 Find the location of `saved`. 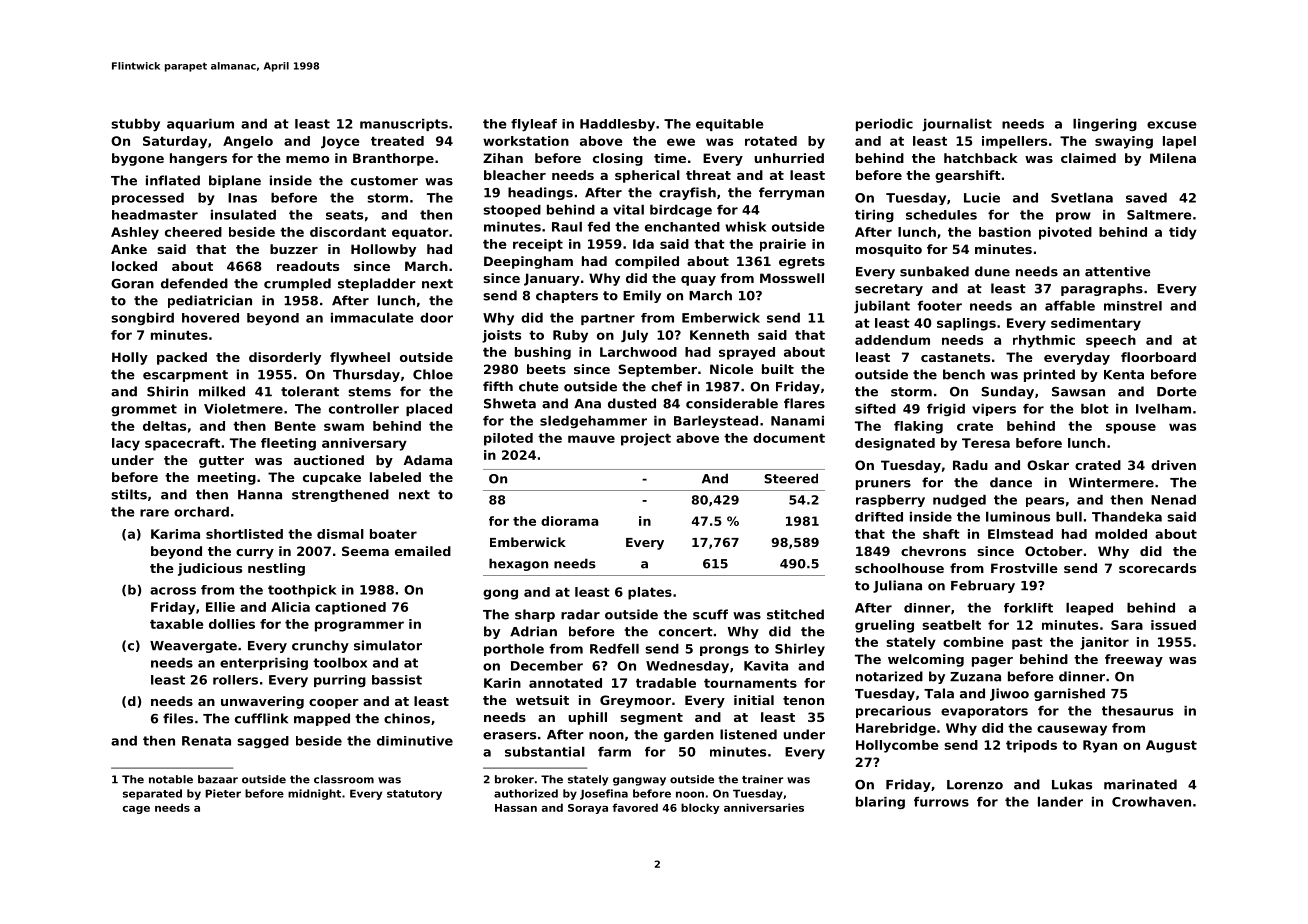

saved is located at coordinates (1146, 198).
